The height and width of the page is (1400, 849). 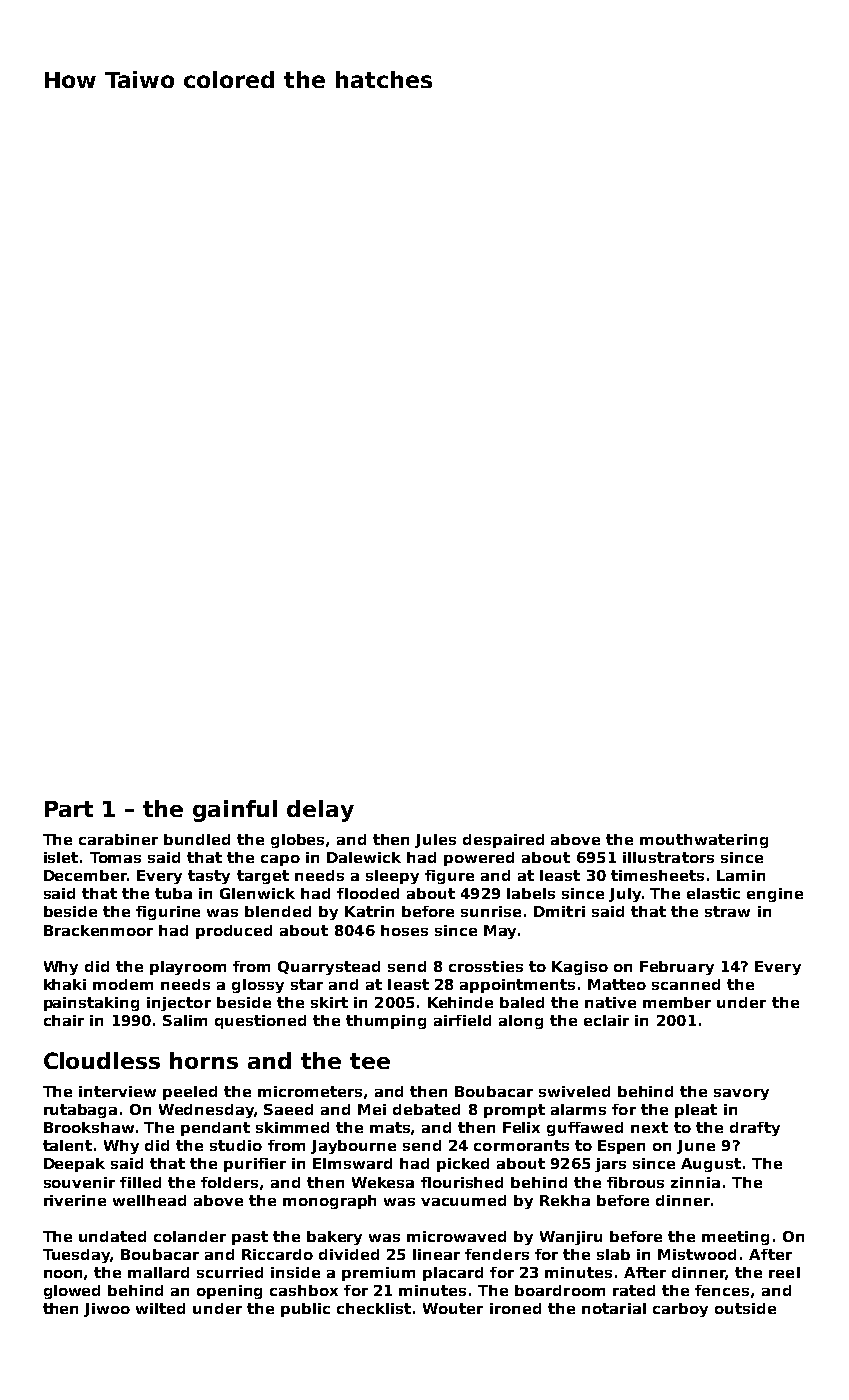 I want to click on Dalewick, so click(x=364, y=857).
